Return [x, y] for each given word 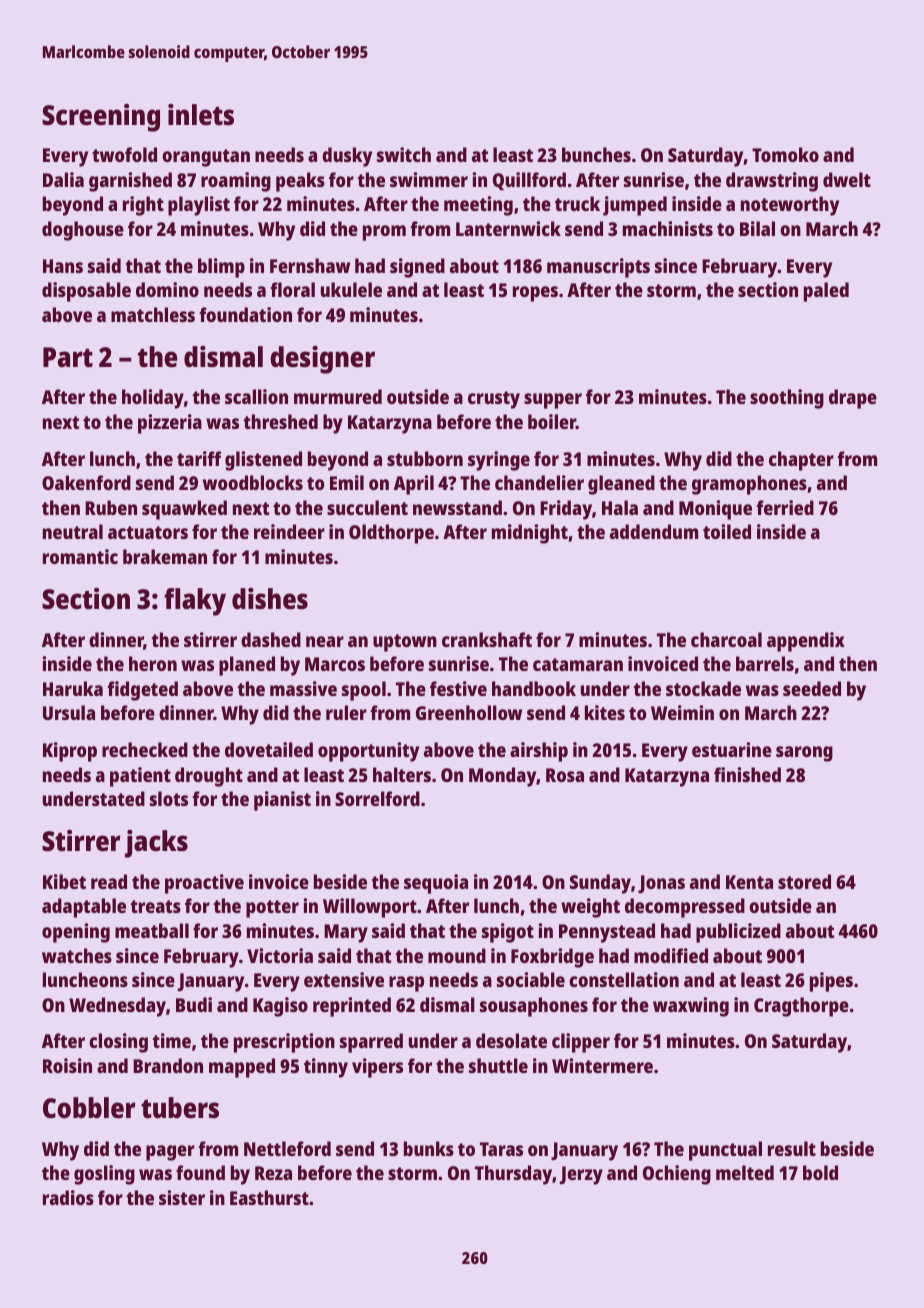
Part [68, 357]
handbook [534, 688]
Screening [101, 118]
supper [553, 401]
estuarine [732, 749]
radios [68, 1197]
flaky [195, 602]
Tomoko [785, 154]
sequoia [436, 884]
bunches [596, 154]
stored [804, 881]
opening [76, 933]
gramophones [749, 485]
